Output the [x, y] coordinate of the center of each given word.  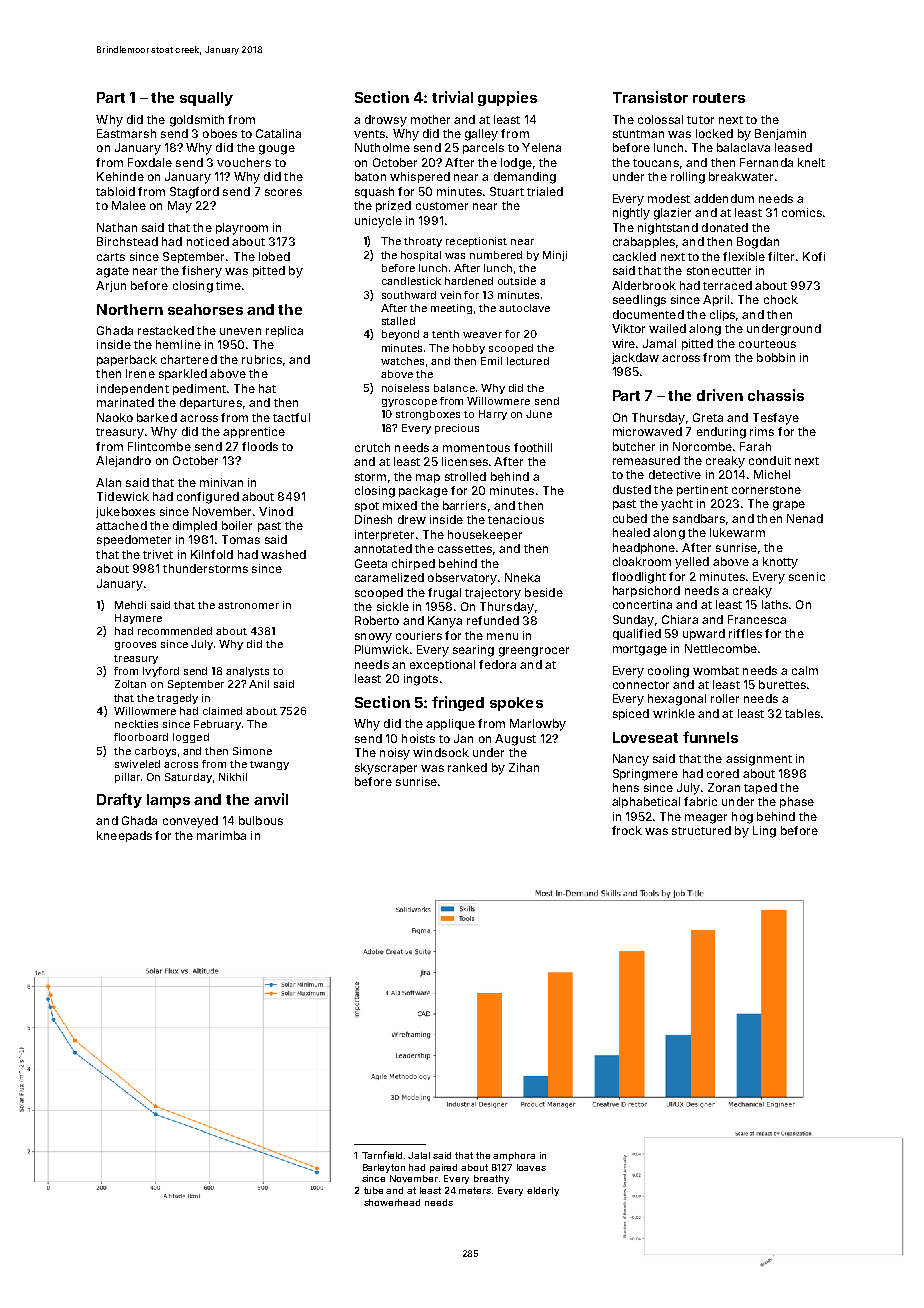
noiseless [405, 388]
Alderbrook [644, 285]
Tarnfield [382, 1155]
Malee [129, 205]
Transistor [650, 97]
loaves [531, 1167]
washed [283, 554]
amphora [514, 1156]
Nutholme [382, 147]
